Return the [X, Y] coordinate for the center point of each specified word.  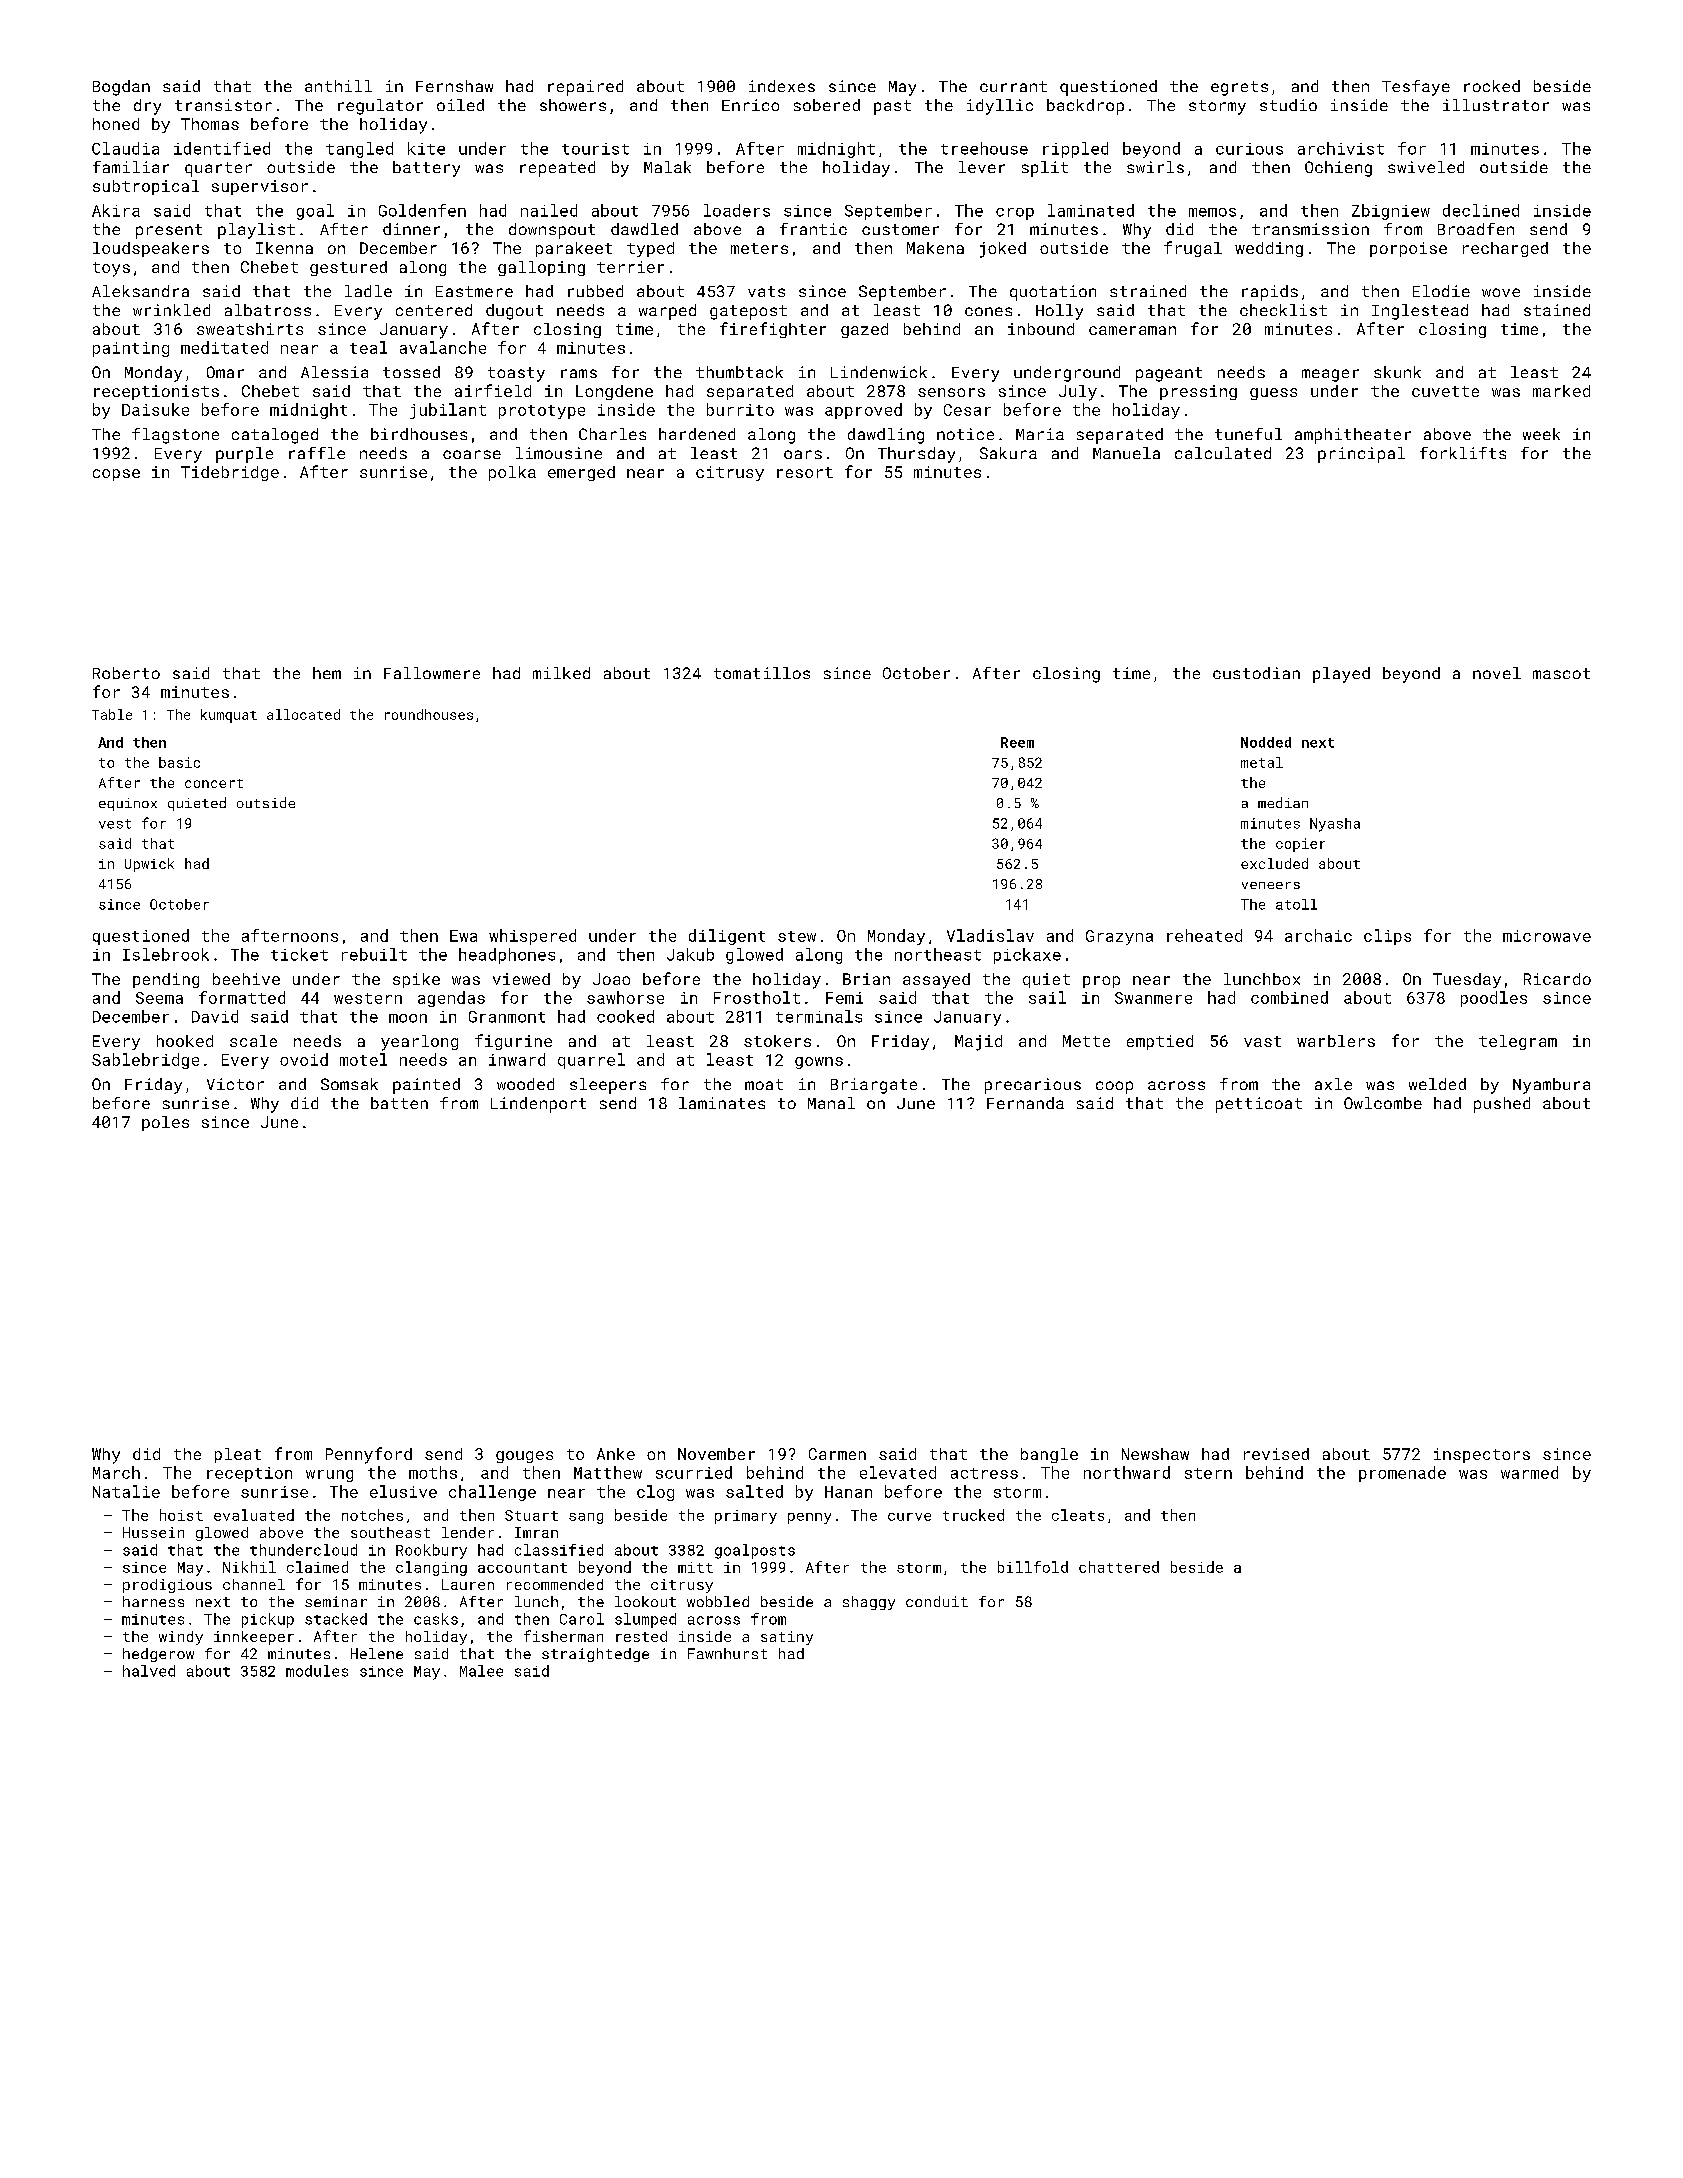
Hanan [848, 1492]
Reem [1017, 742]
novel [1497, 673]
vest [115, 824]
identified [222, 148]
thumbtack [739, 372]
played [1341, 675]
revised [1276, 1454]
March [116, 1472]
